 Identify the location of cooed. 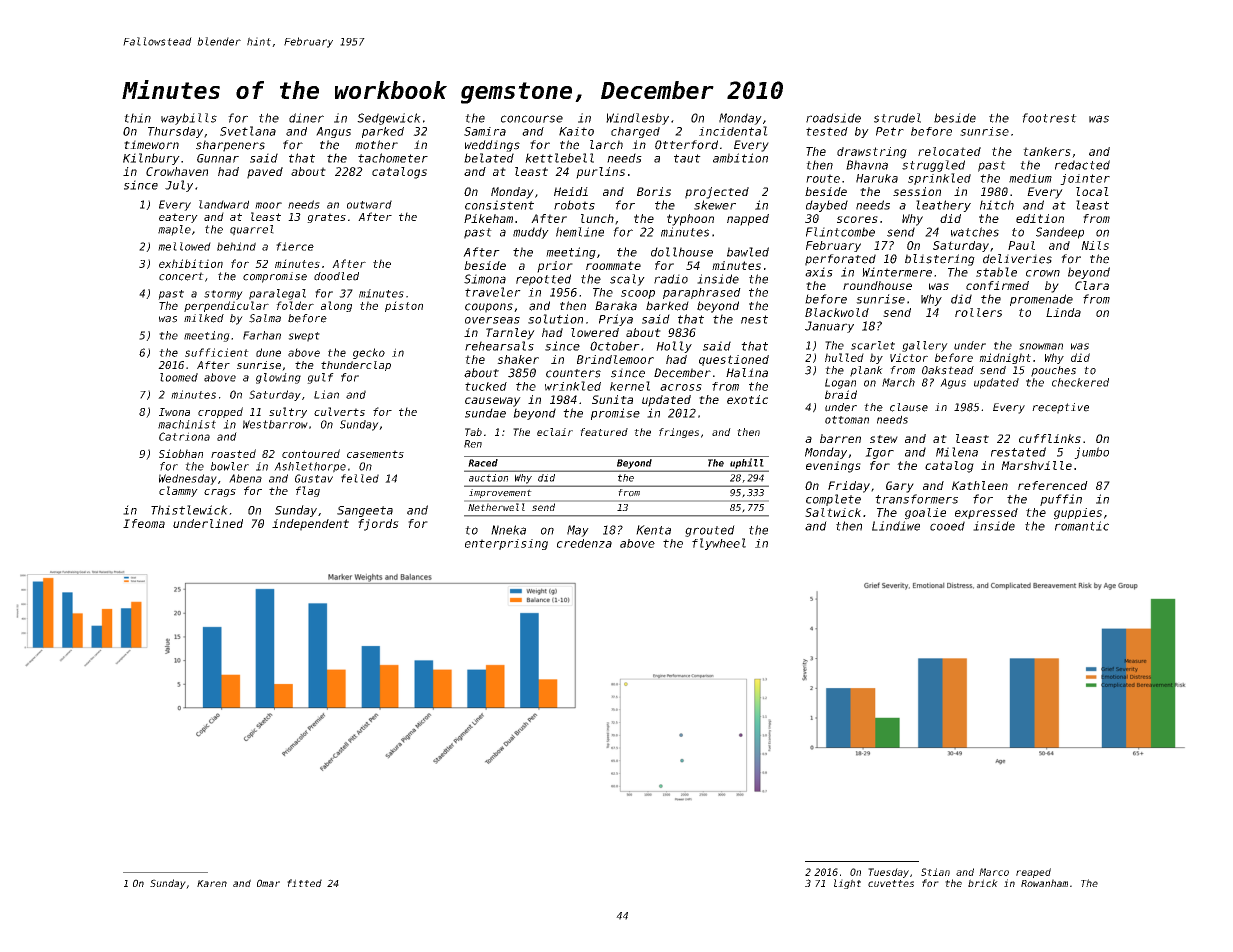
(947, 526).
